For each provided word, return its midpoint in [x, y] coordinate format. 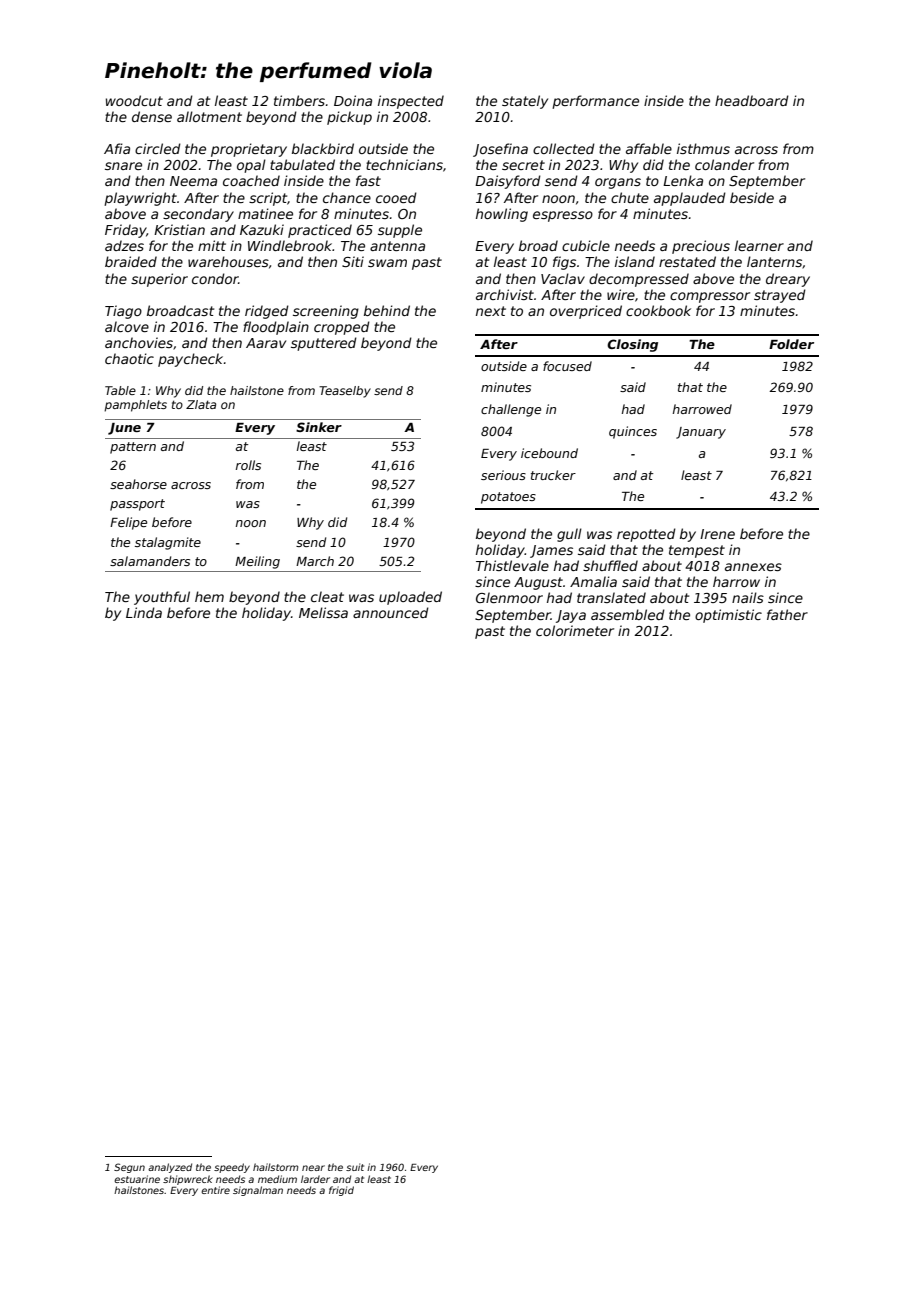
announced [391, 612]
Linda [144, 612]
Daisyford [508, 182]
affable [649, 148]
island [635, 261]
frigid [341, 1191]
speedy [232, 1168]
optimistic [728, 616]
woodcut [134, 100]
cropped [342, 328]
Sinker [319, 427]
